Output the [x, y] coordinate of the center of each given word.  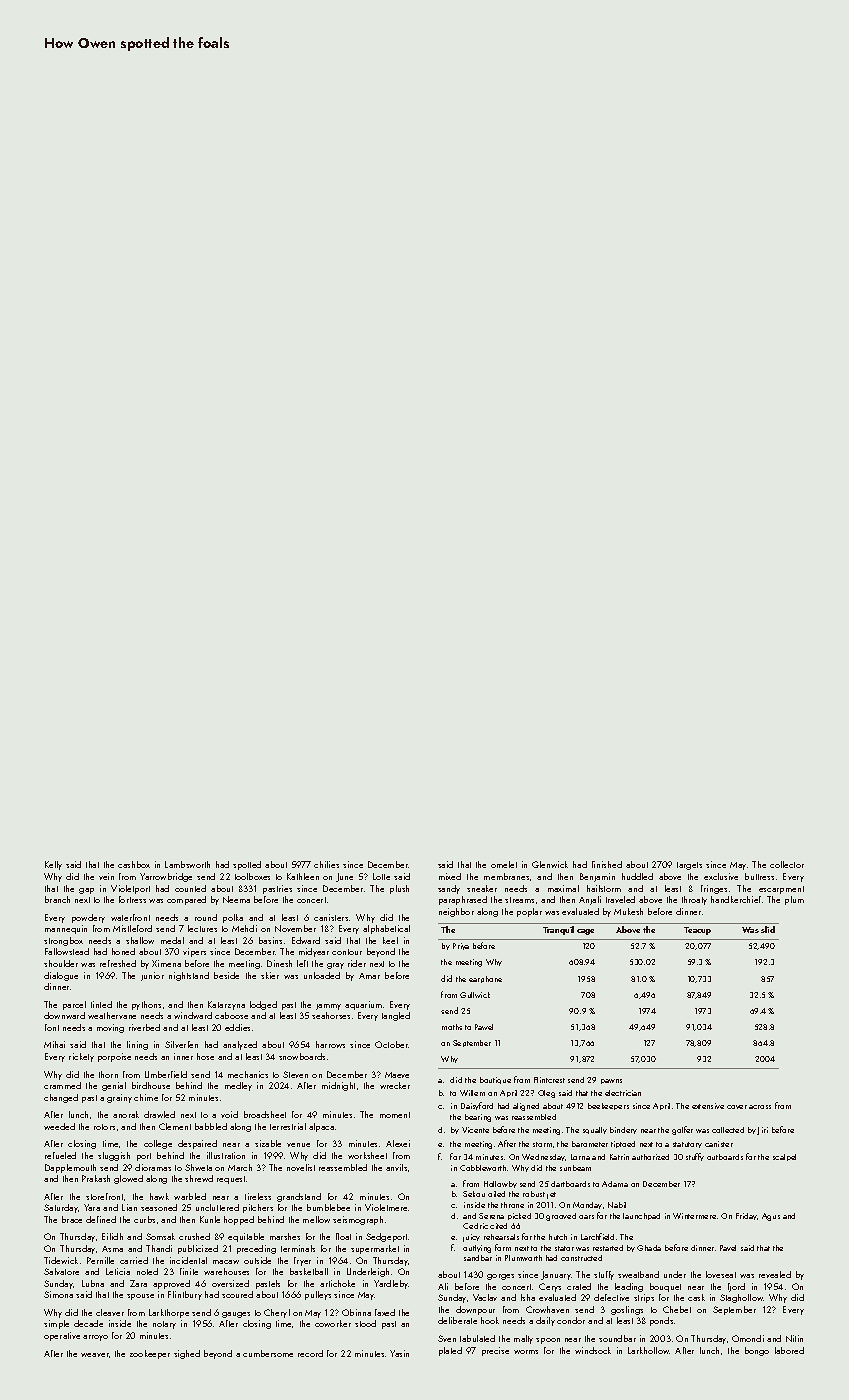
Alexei [398, 1143]
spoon [548, 1341]
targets [689, 866]
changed [61, 1098]
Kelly [53, 865]
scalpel [784, 1157]
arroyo [95, 1338]
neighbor [456, 912]
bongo [757, 1351]
